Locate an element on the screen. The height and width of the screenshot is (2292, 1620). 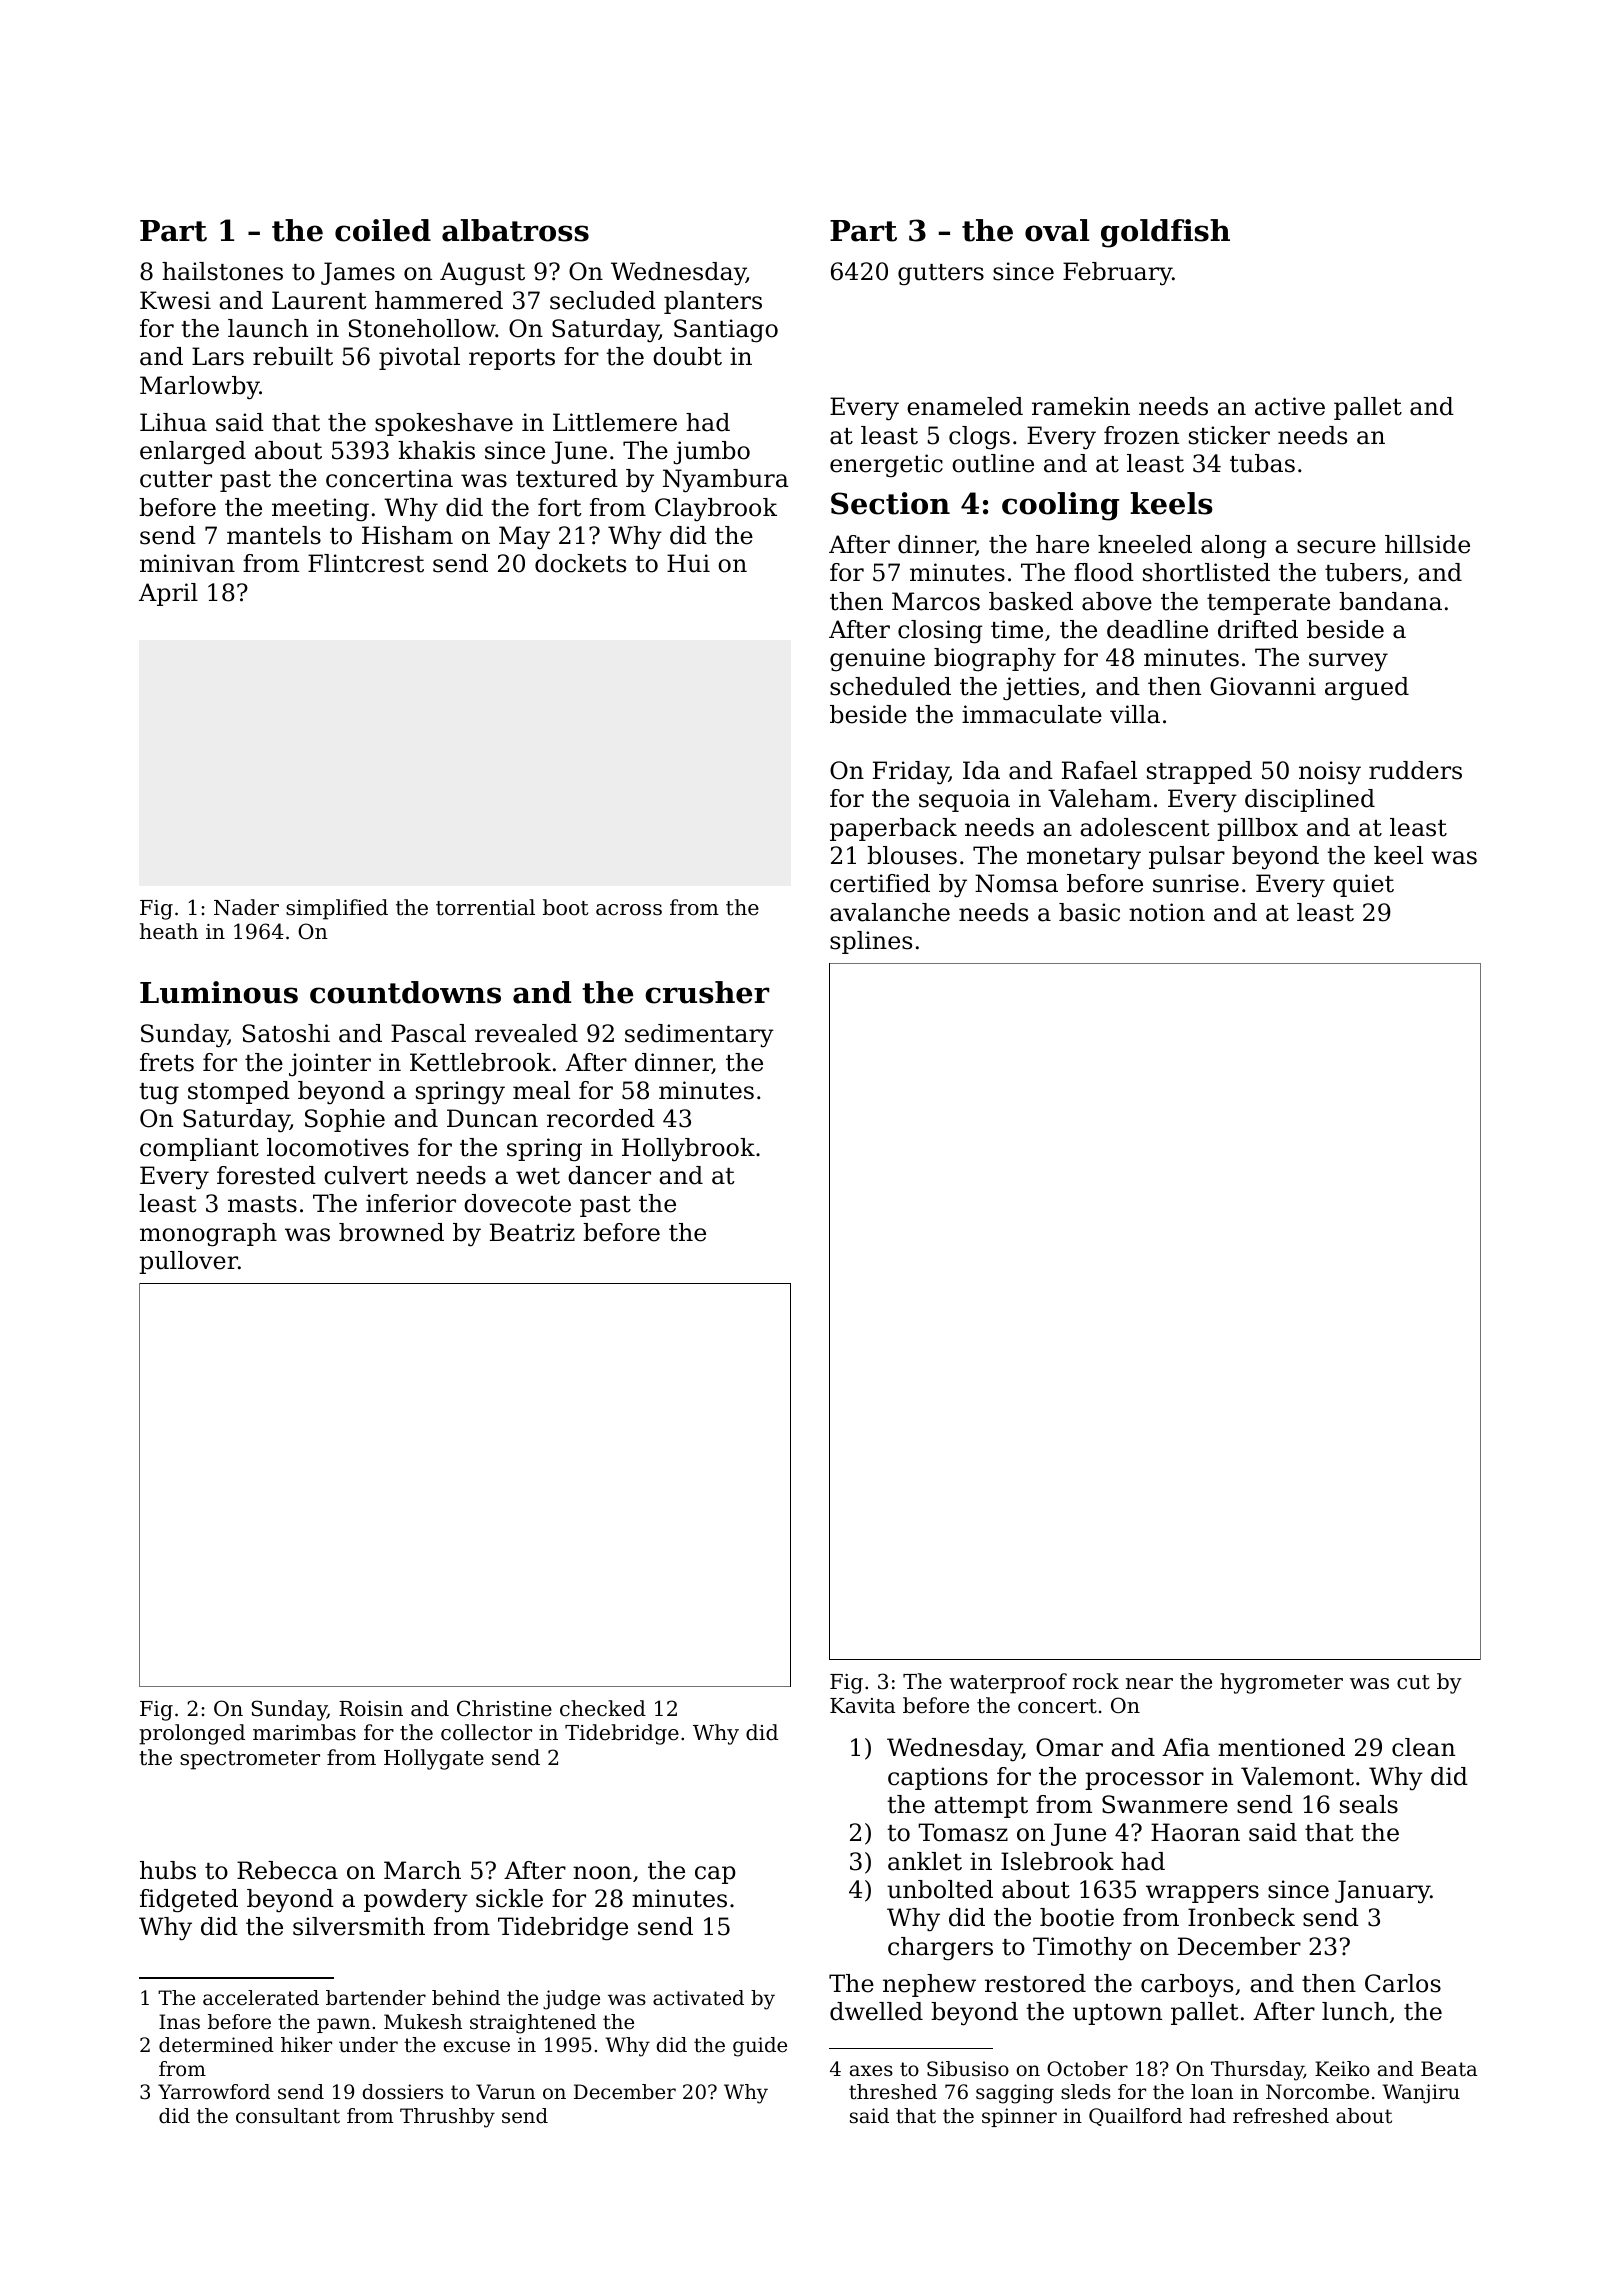
clean is located at coordinates (1423, 1747).
